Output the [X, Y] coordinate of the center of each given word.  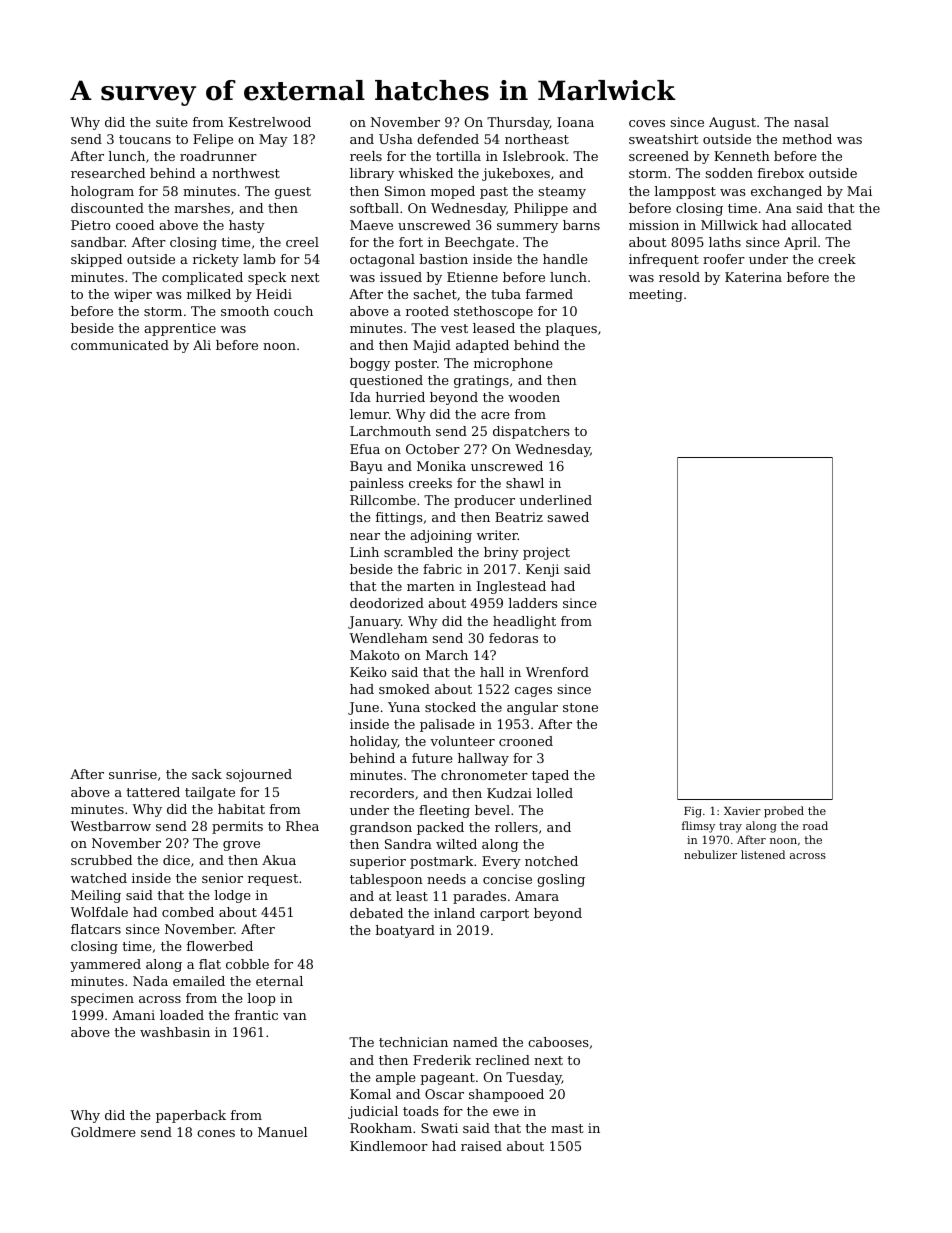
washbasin [175, 1032]
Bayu [366, 467]
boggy [370, 364]
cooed [135, 225]
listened [763, 854]
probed [784, 812]
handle [565, 259]
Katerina [753, 277]
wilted [456, 844]
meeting [656, 295]
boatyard [405, 931]
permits [237, 827]
